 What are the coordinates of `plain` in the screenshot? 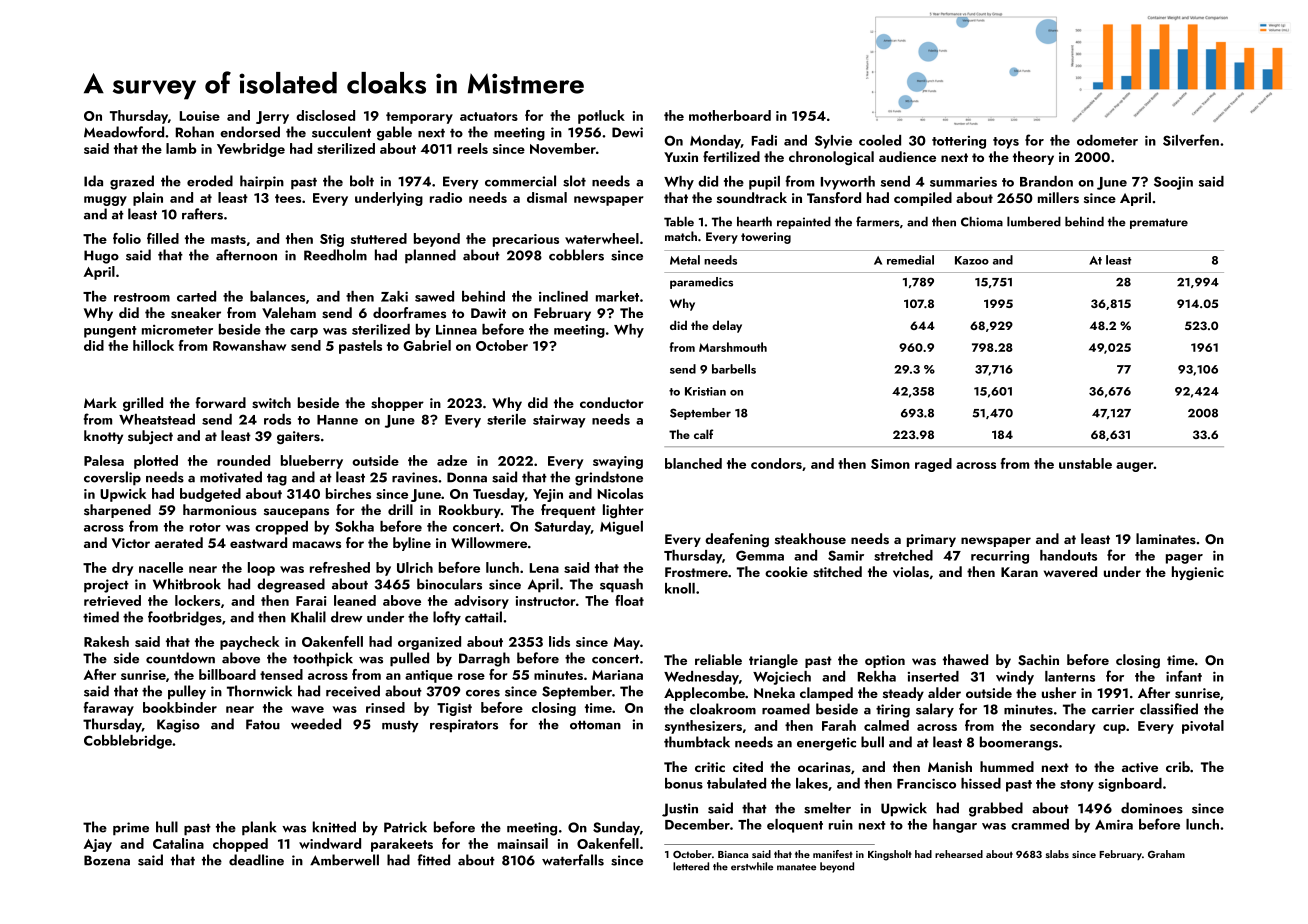 It's located at (148, 199).
